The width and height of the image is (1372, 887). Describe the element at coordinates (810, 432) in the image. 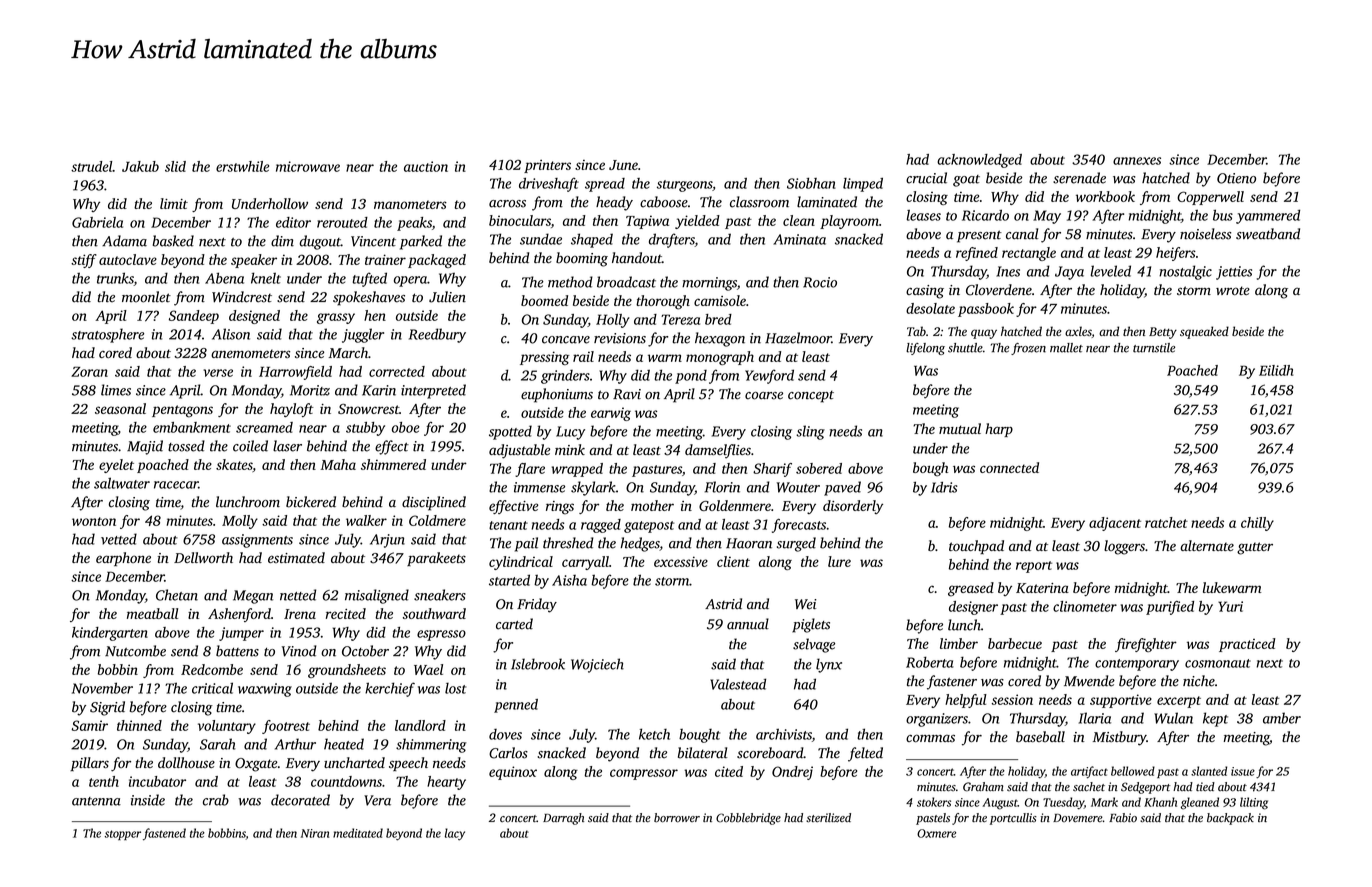

I see `sling` at that location.
